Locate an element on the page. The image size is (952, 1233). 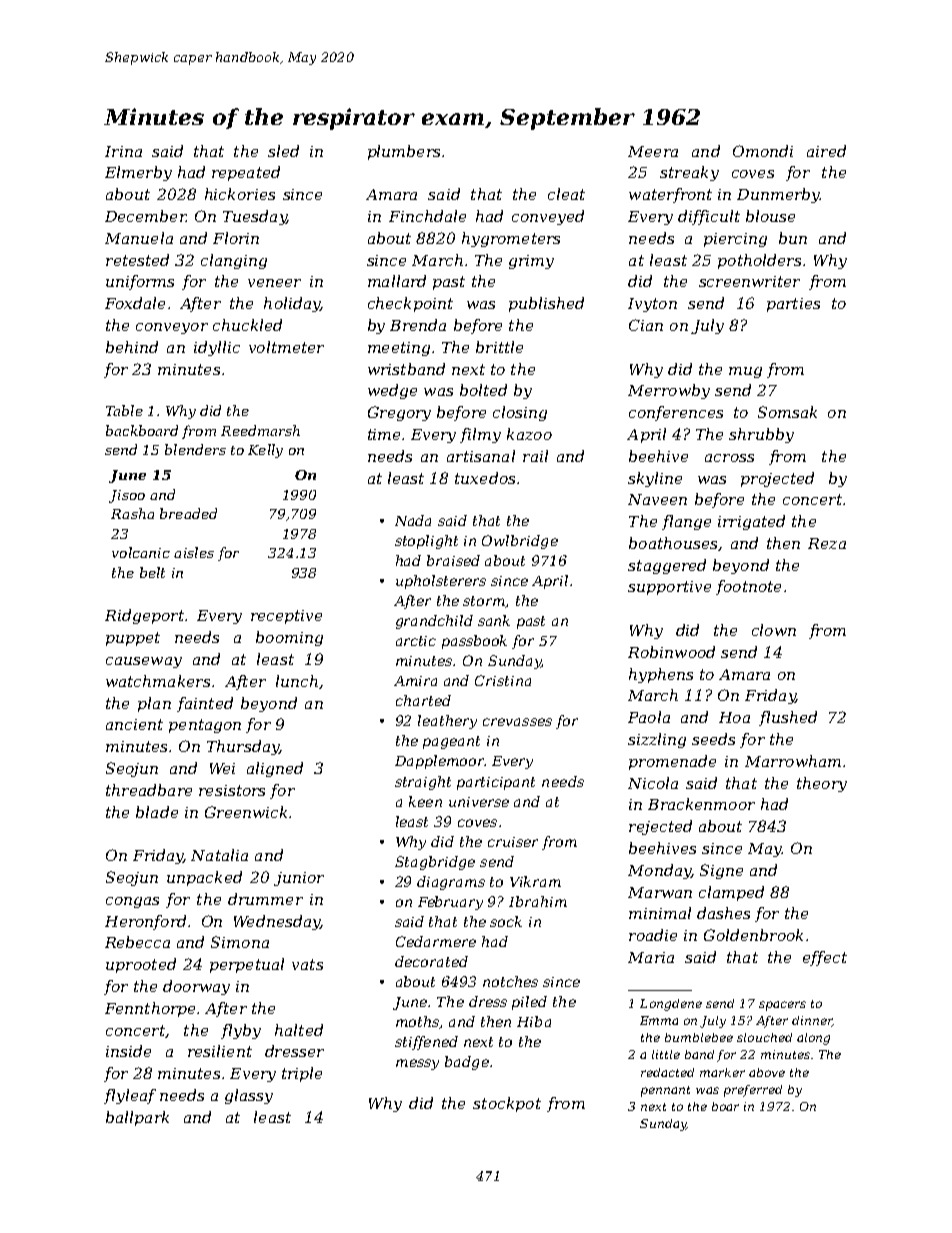
Natalia is located at coordinates (219, 855).
